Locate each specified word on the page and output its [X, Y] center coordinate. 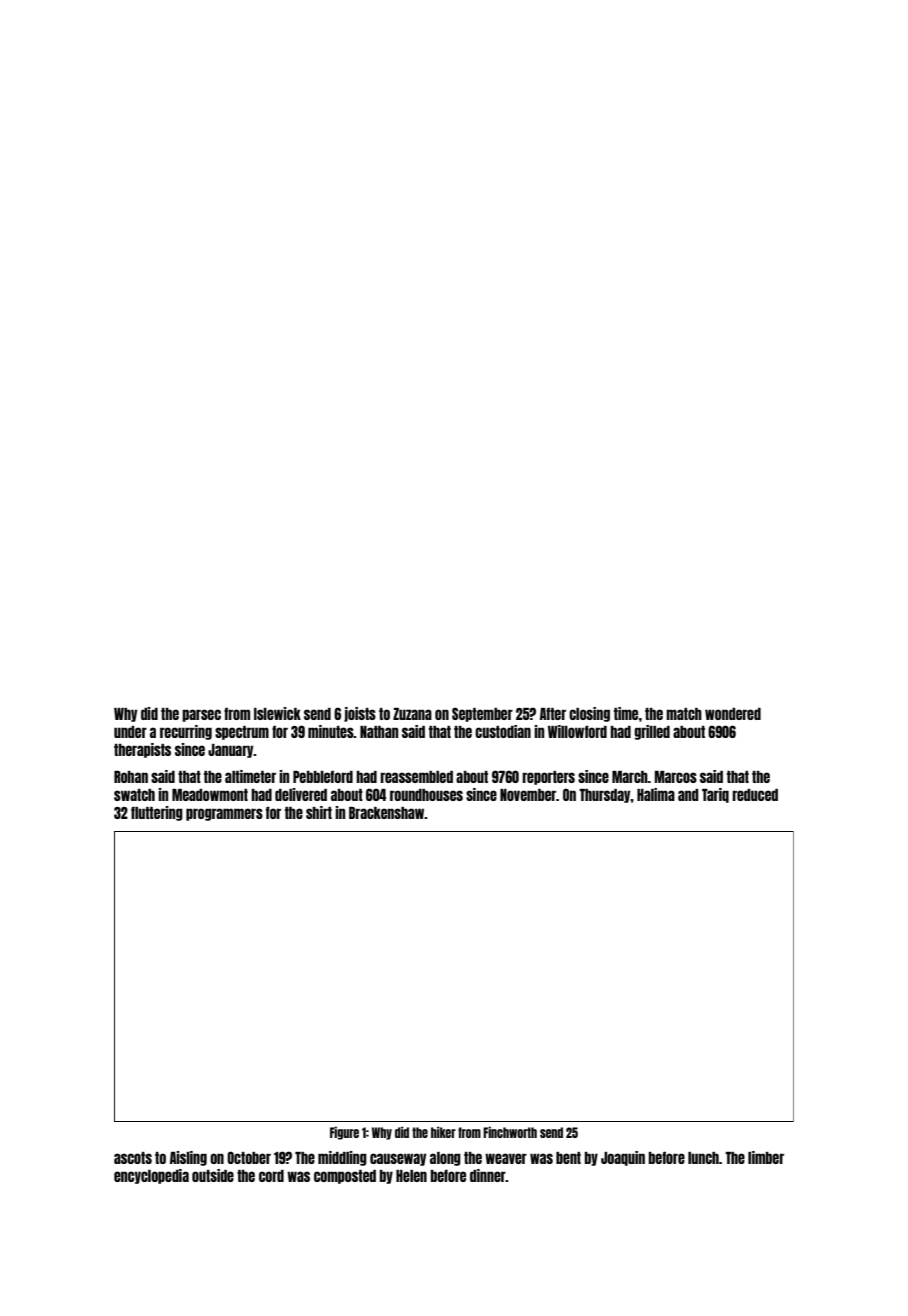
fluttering [157, 813]
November [528, 795]
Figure [344, 1133]
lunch [703, 1158]
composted [345, 1177]
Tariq [715, 795]
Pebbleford [323, 776]
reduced [755, 795]
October [249, 1157]
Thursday [605, 796]
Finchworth [510, 1132]
